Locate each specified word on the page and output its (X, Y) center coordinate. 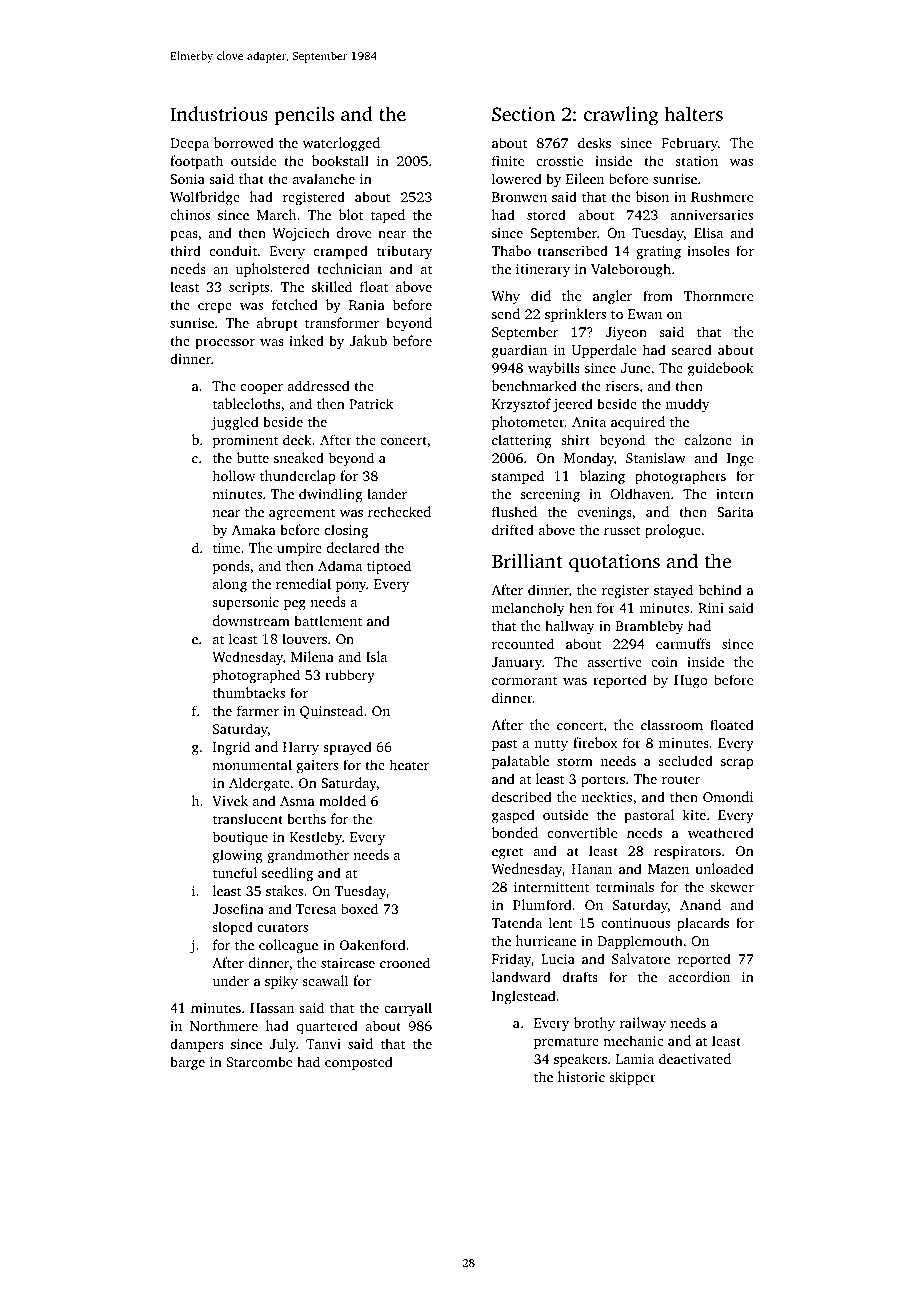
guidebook (721, 369)
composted (359, 1063)
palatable (520, 762)
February (690, 144)
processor (225, 344)
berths (306, 818)
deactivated (695, 1058)
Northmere (224, 1025)
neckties (607, 796)
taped (388, 216)
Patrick (371, 403)
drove (354, 232)
